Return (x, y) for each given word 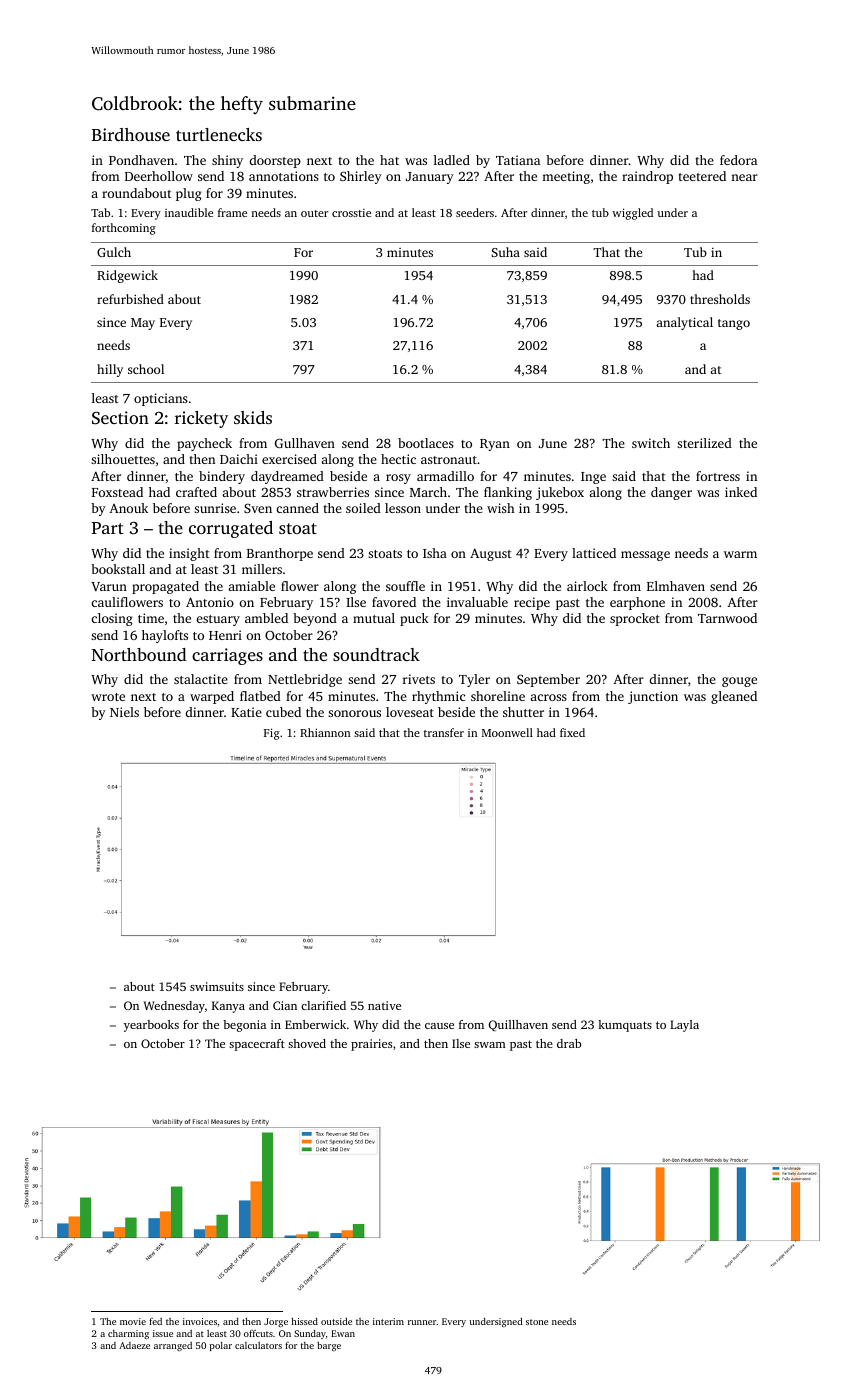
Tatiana (518, 160)
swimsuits (217, 986)
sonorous (354, 713)
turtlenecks (219, 134)
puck (414, 619)
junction (653, 697)
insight (189, 554)
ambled (266, 618)
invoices (200, 1321)
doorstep (275, 161)
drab (569, 1043)
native (384, 1005)
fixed (572, 732)
